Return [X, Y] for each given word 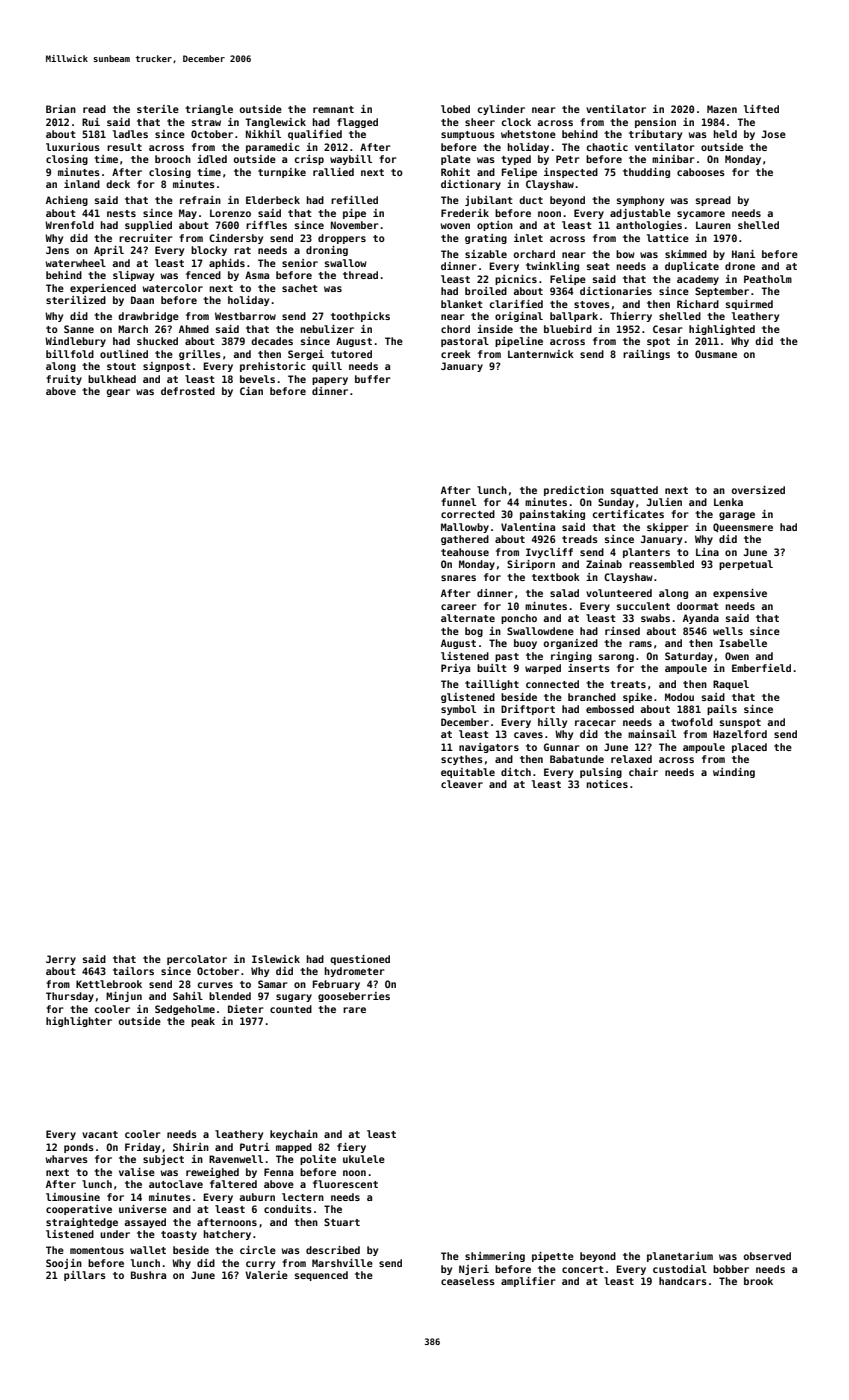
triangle [209, 110]
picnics [516, 280]
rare [354, 1010]
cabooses [701, 172]
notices [607, 784]
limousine [73, 1197]
